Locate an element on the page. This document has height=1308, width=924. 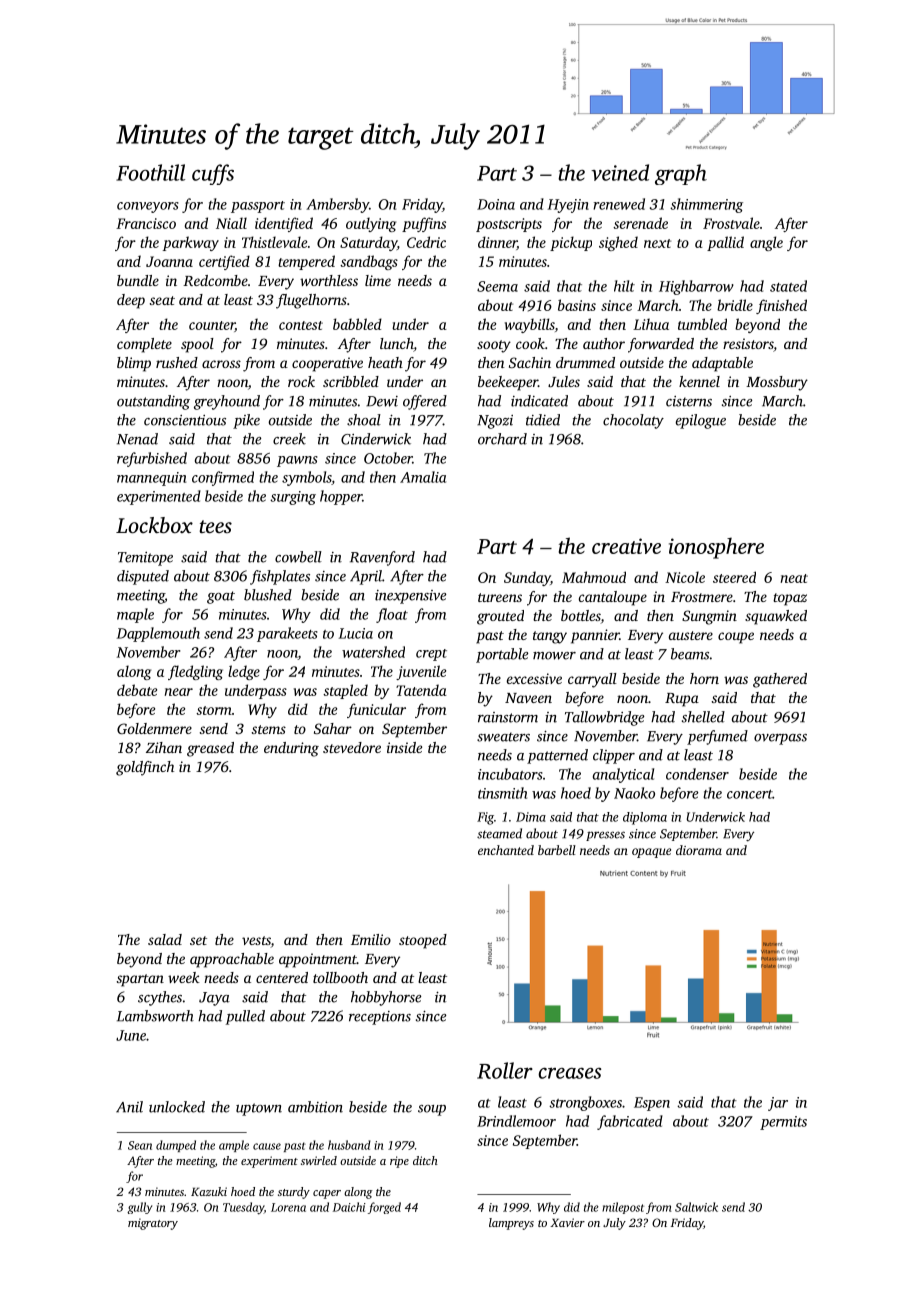
diorama is located at coordinates (699, 850).
